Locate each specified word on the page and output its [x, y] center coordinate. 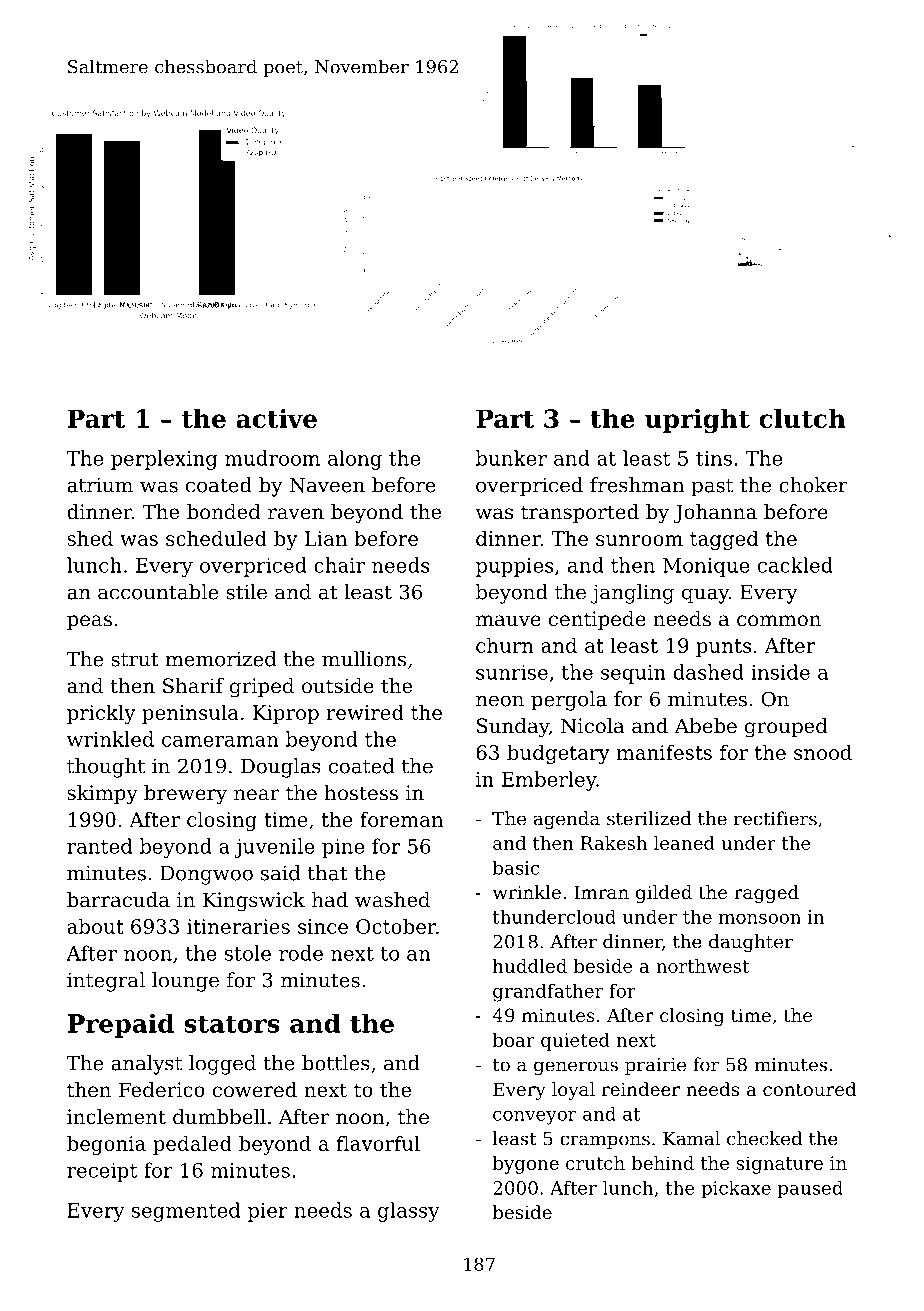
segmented [186, 1212]
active [276, 418]
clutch [802, 418]
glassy [409, 1212]
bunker [511, 458]
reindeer [641, 1089]
